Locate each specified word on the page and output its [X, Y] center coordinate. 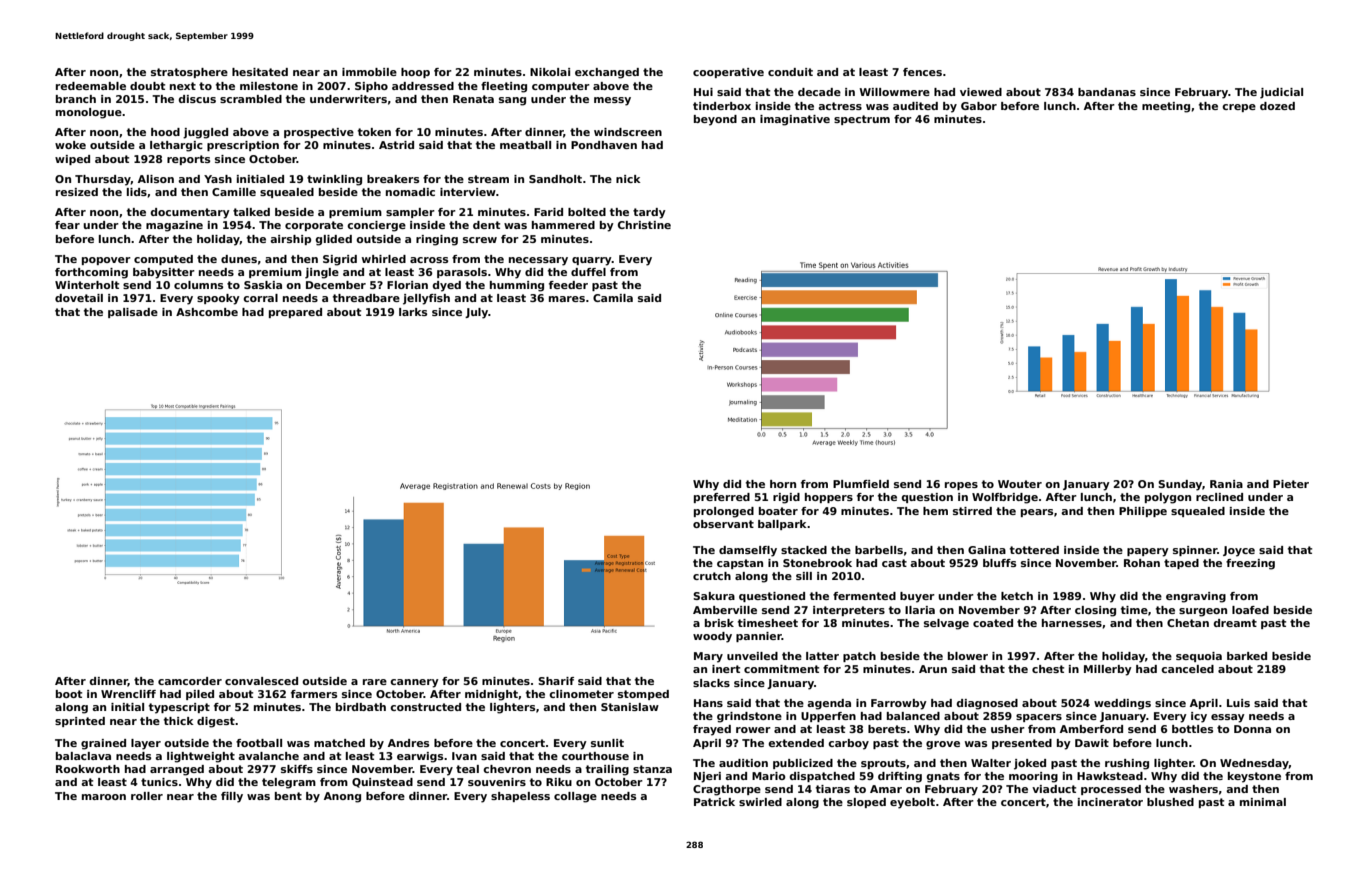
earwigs [420, 757]
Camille [234, 192]
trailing [607, 770]
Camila [613, 298]
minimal [1263, 802]
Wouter [1020, 484]
